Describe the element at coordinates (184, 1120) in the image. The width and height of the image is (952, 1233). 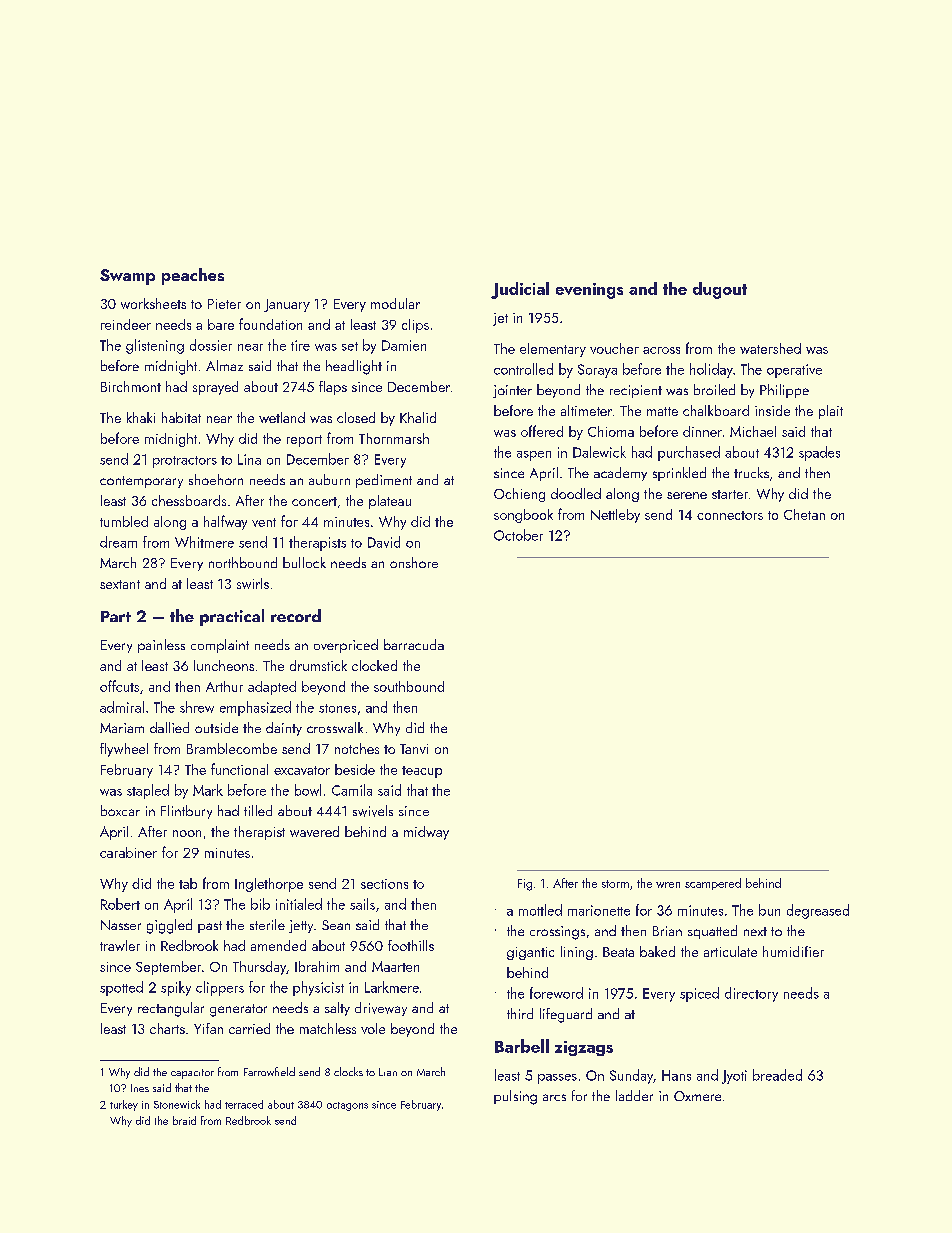
I see `braid` at that location.
